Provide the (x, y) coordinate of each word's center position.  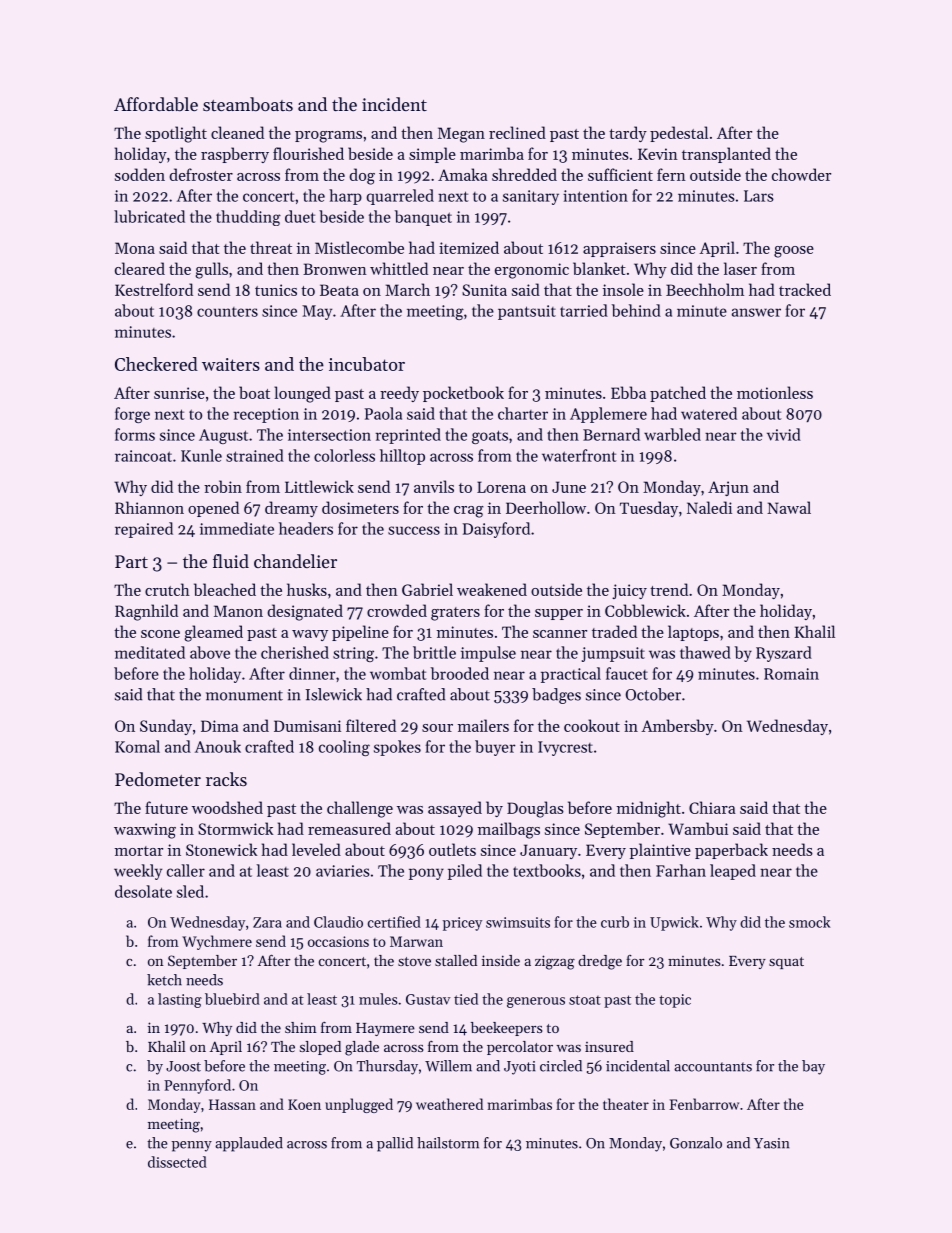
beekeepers (506, 1029)
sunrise (179, 393)
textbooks (547, 870)
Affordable (156, 104)
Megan (461, 135)
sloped (320, 1048)
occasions (338, 941)
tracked (805, 289)
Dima (220, 726)
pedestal (679, 134)
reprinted (408, 436)
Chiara (712, 807)
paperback (731, 851)
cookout (592, 725)
